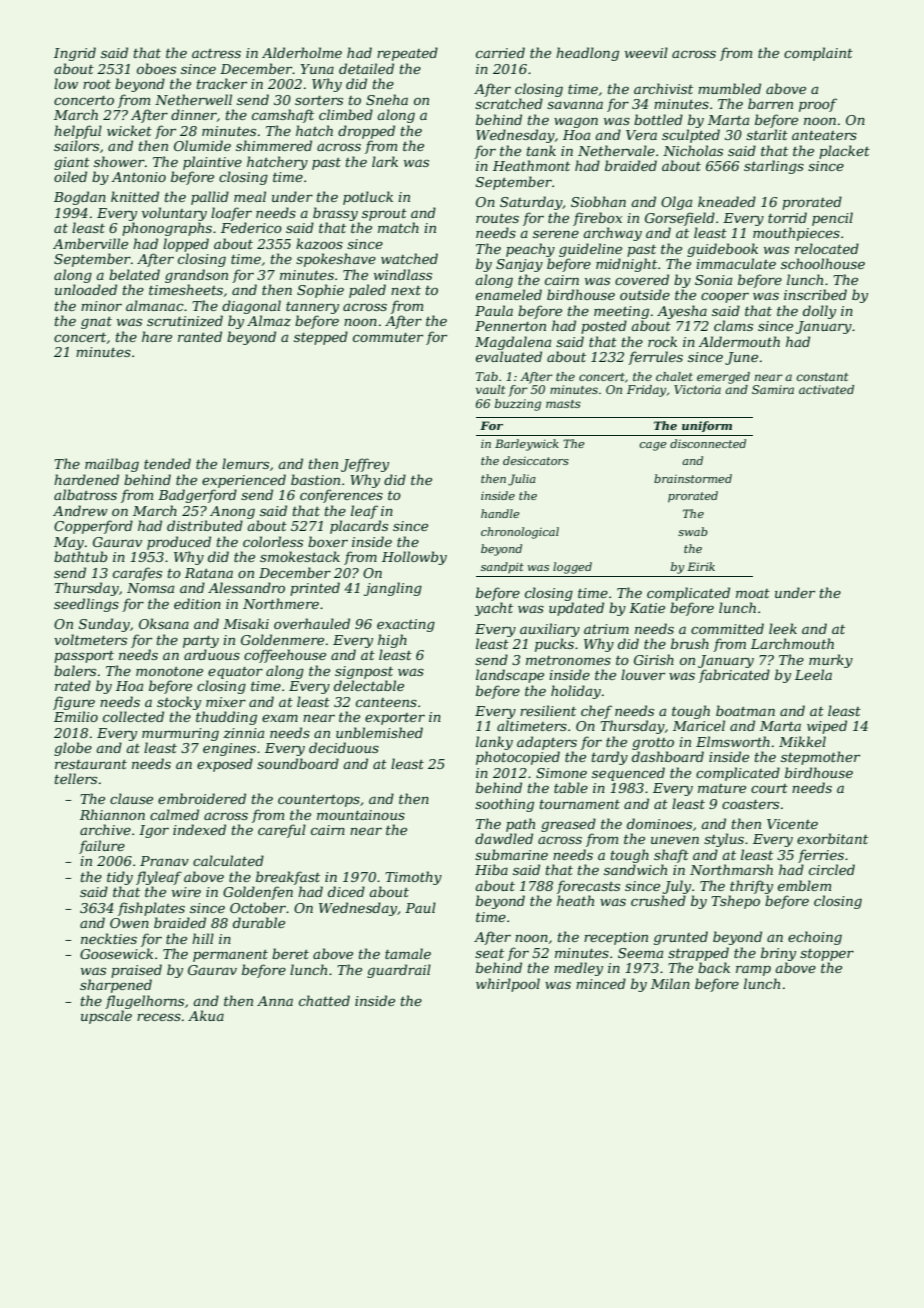 The image size is (924, 1308). What do you see at coordinates (225, 765) in the screenshot?
I see `exposed` at bounding box center [225, 765].
